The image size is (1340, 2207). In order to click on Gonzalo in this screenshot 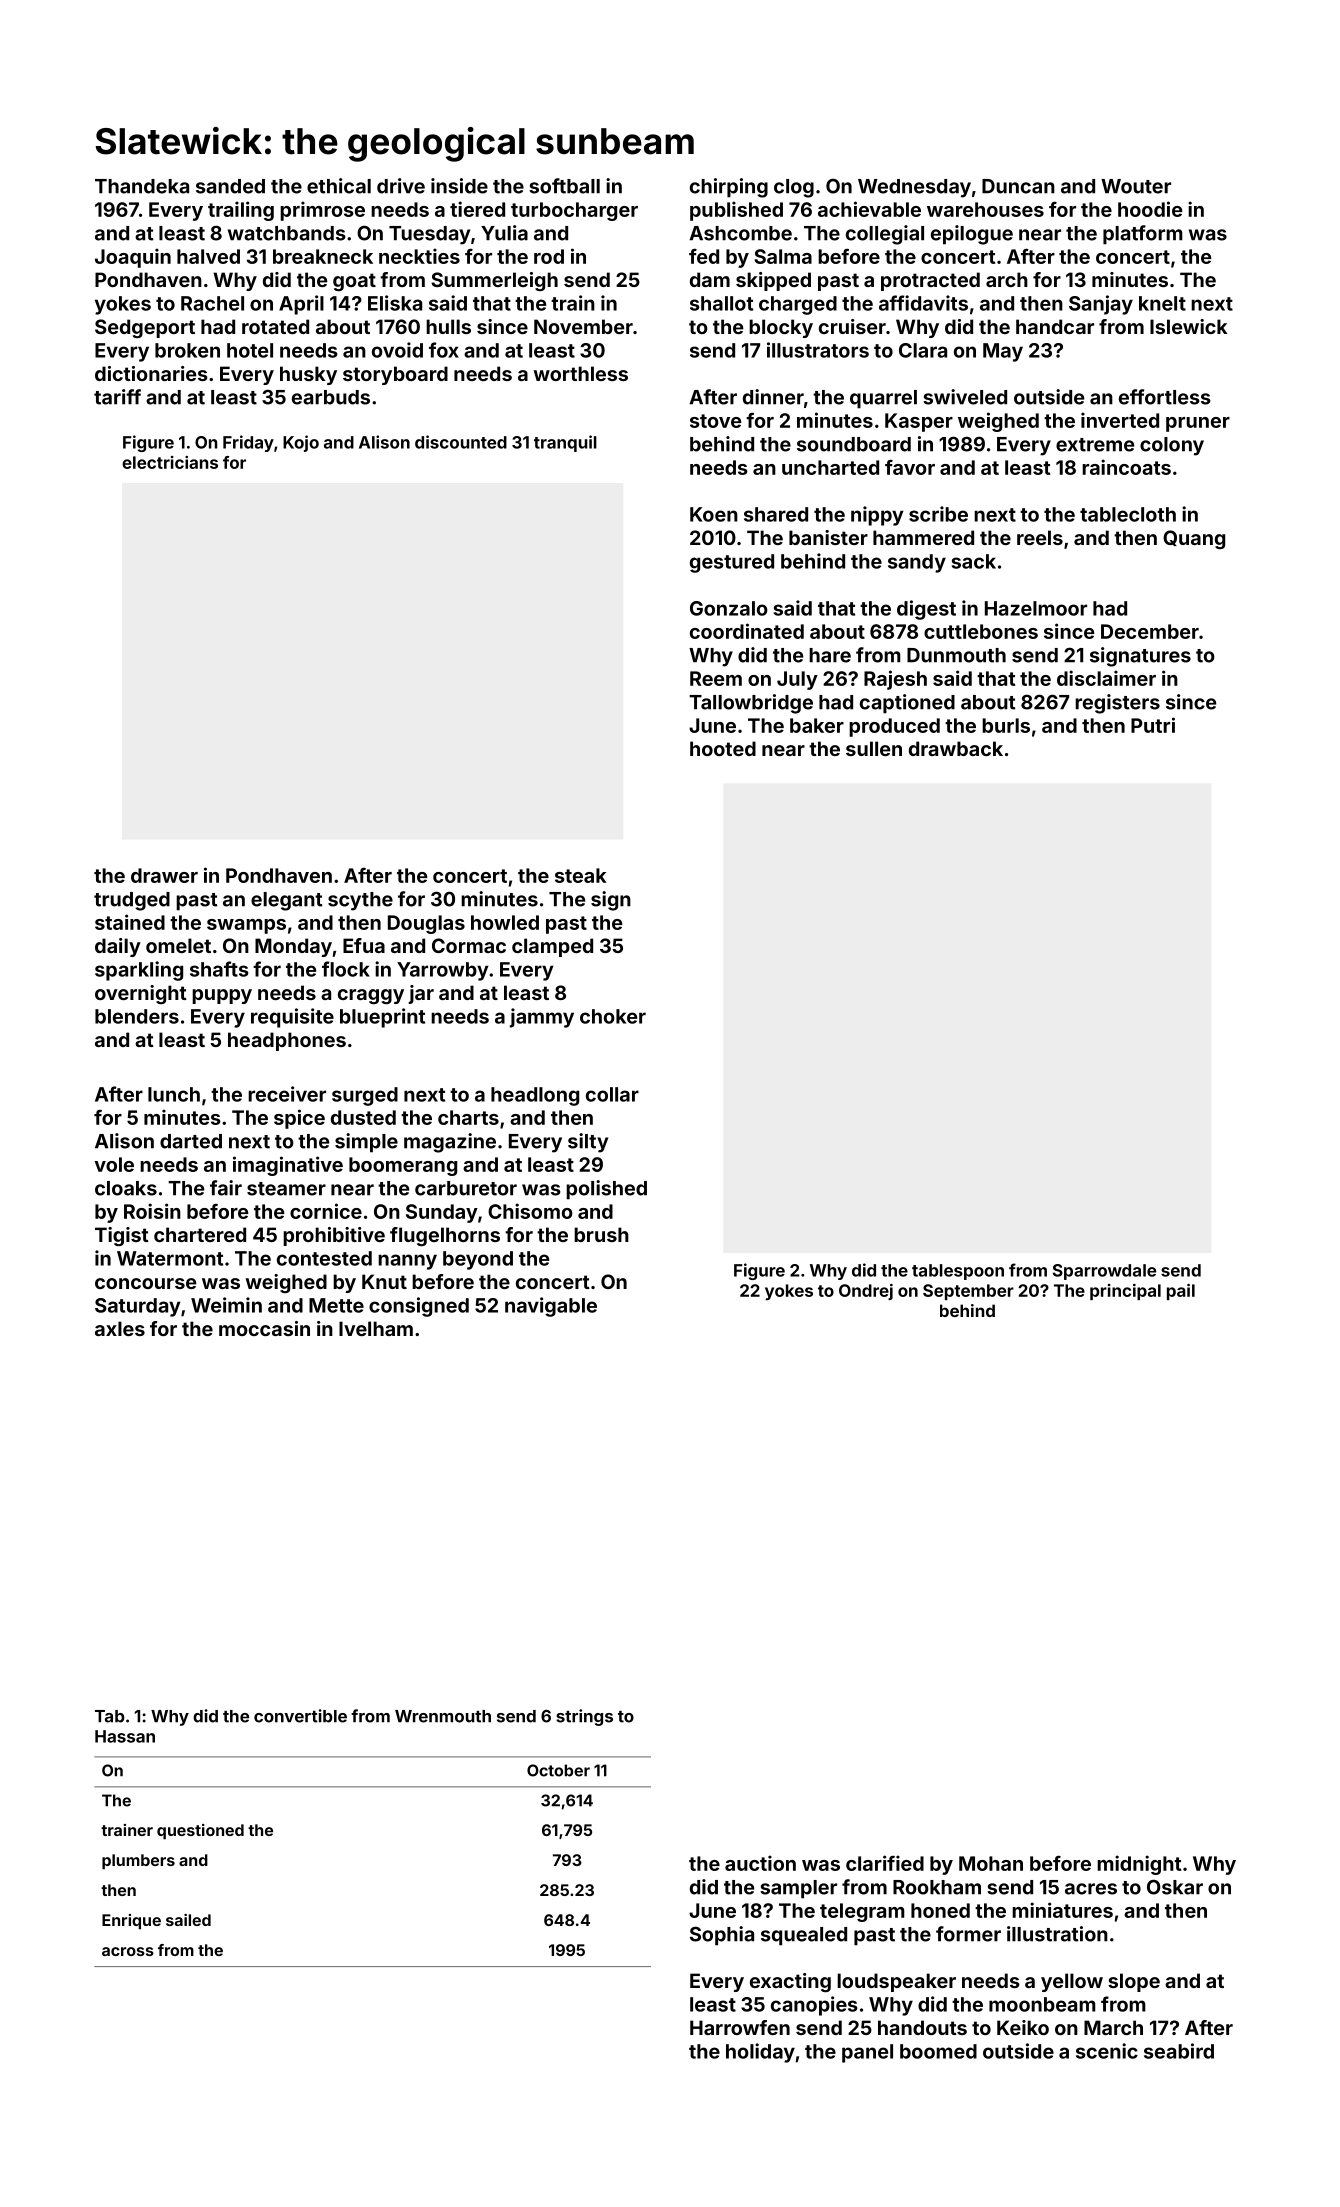, I will do `click(729, 608)`.
